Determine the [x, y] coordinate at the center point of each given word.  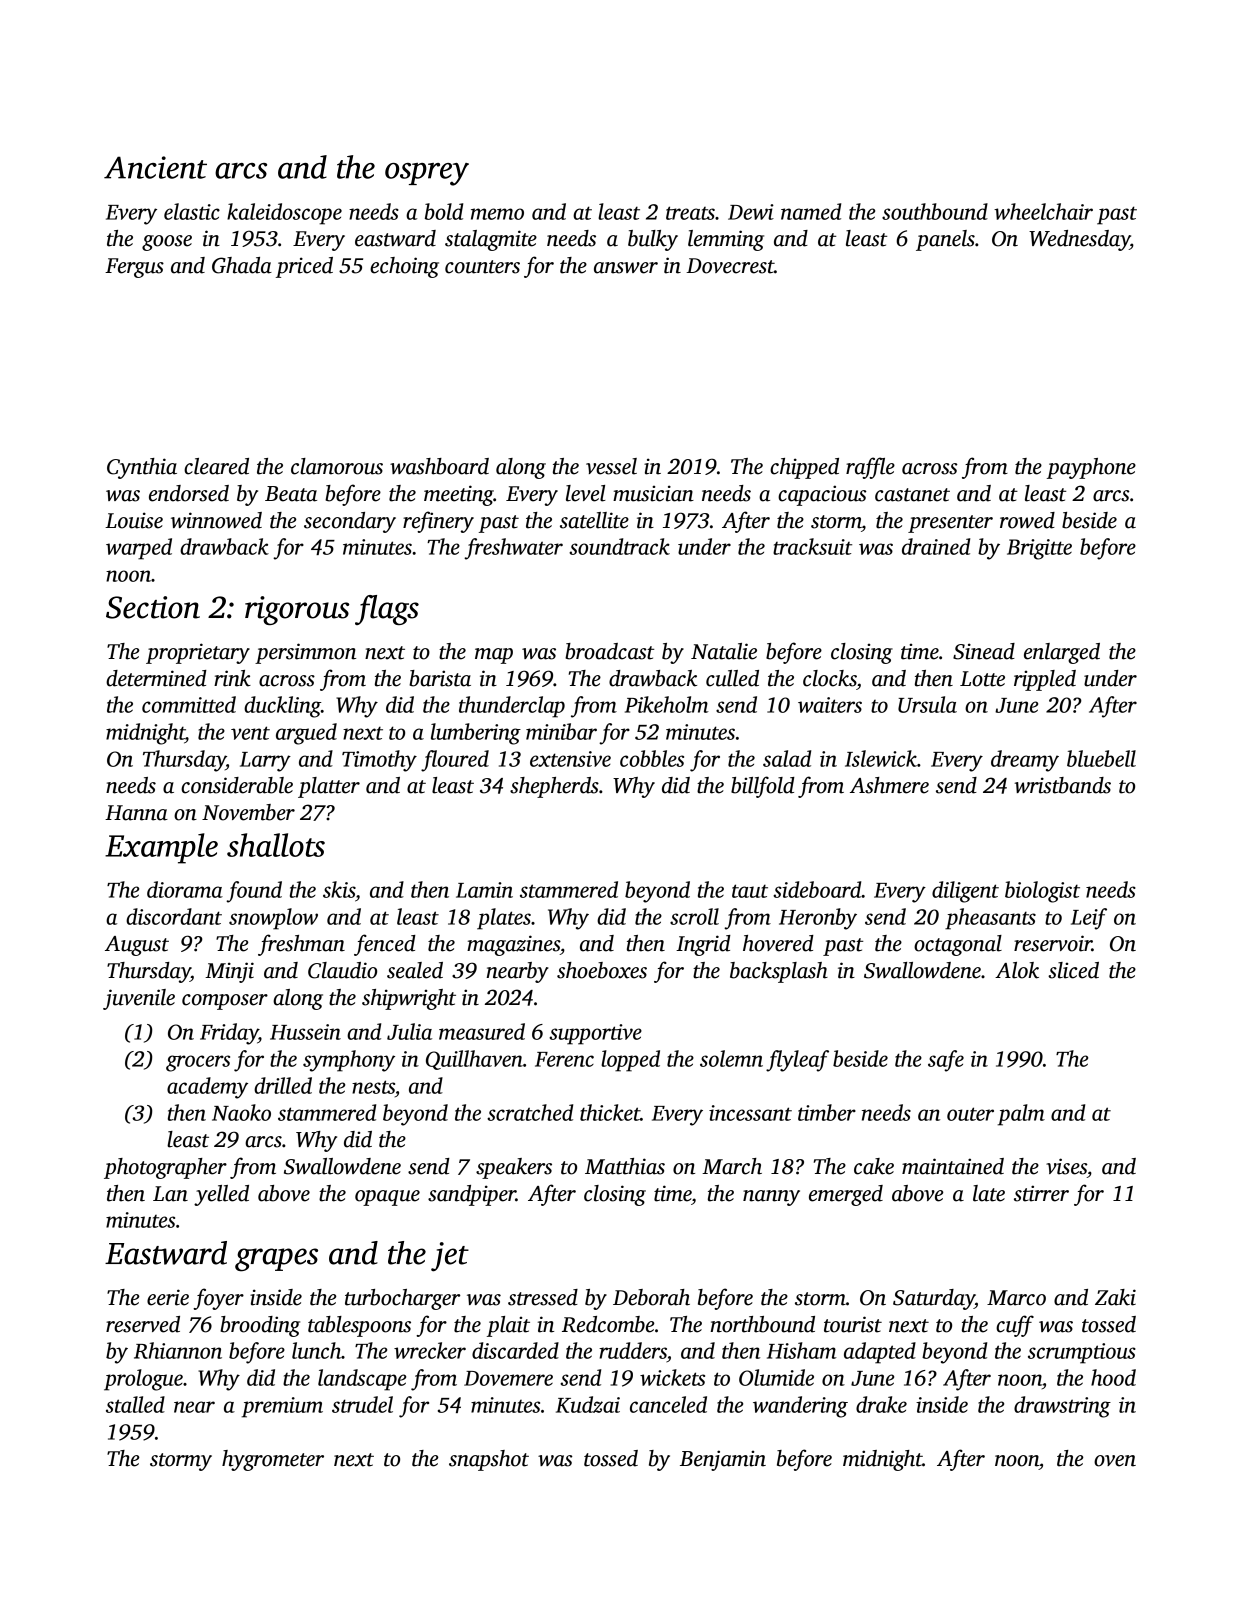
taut [750, 891]
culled [732, 678]
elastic [192, 211]
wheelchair [1043, 211]
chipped [804, 468]
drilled [283, 1085]
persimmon [305, 653]
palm [1021, 1115]
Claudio [342, 970]
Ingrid [703, 945]
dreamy [1025, 761]
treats [690, 213]
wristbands [1062, 785]
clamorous [337, 466]
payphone [1091, 468]
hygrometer [273, 1460]
